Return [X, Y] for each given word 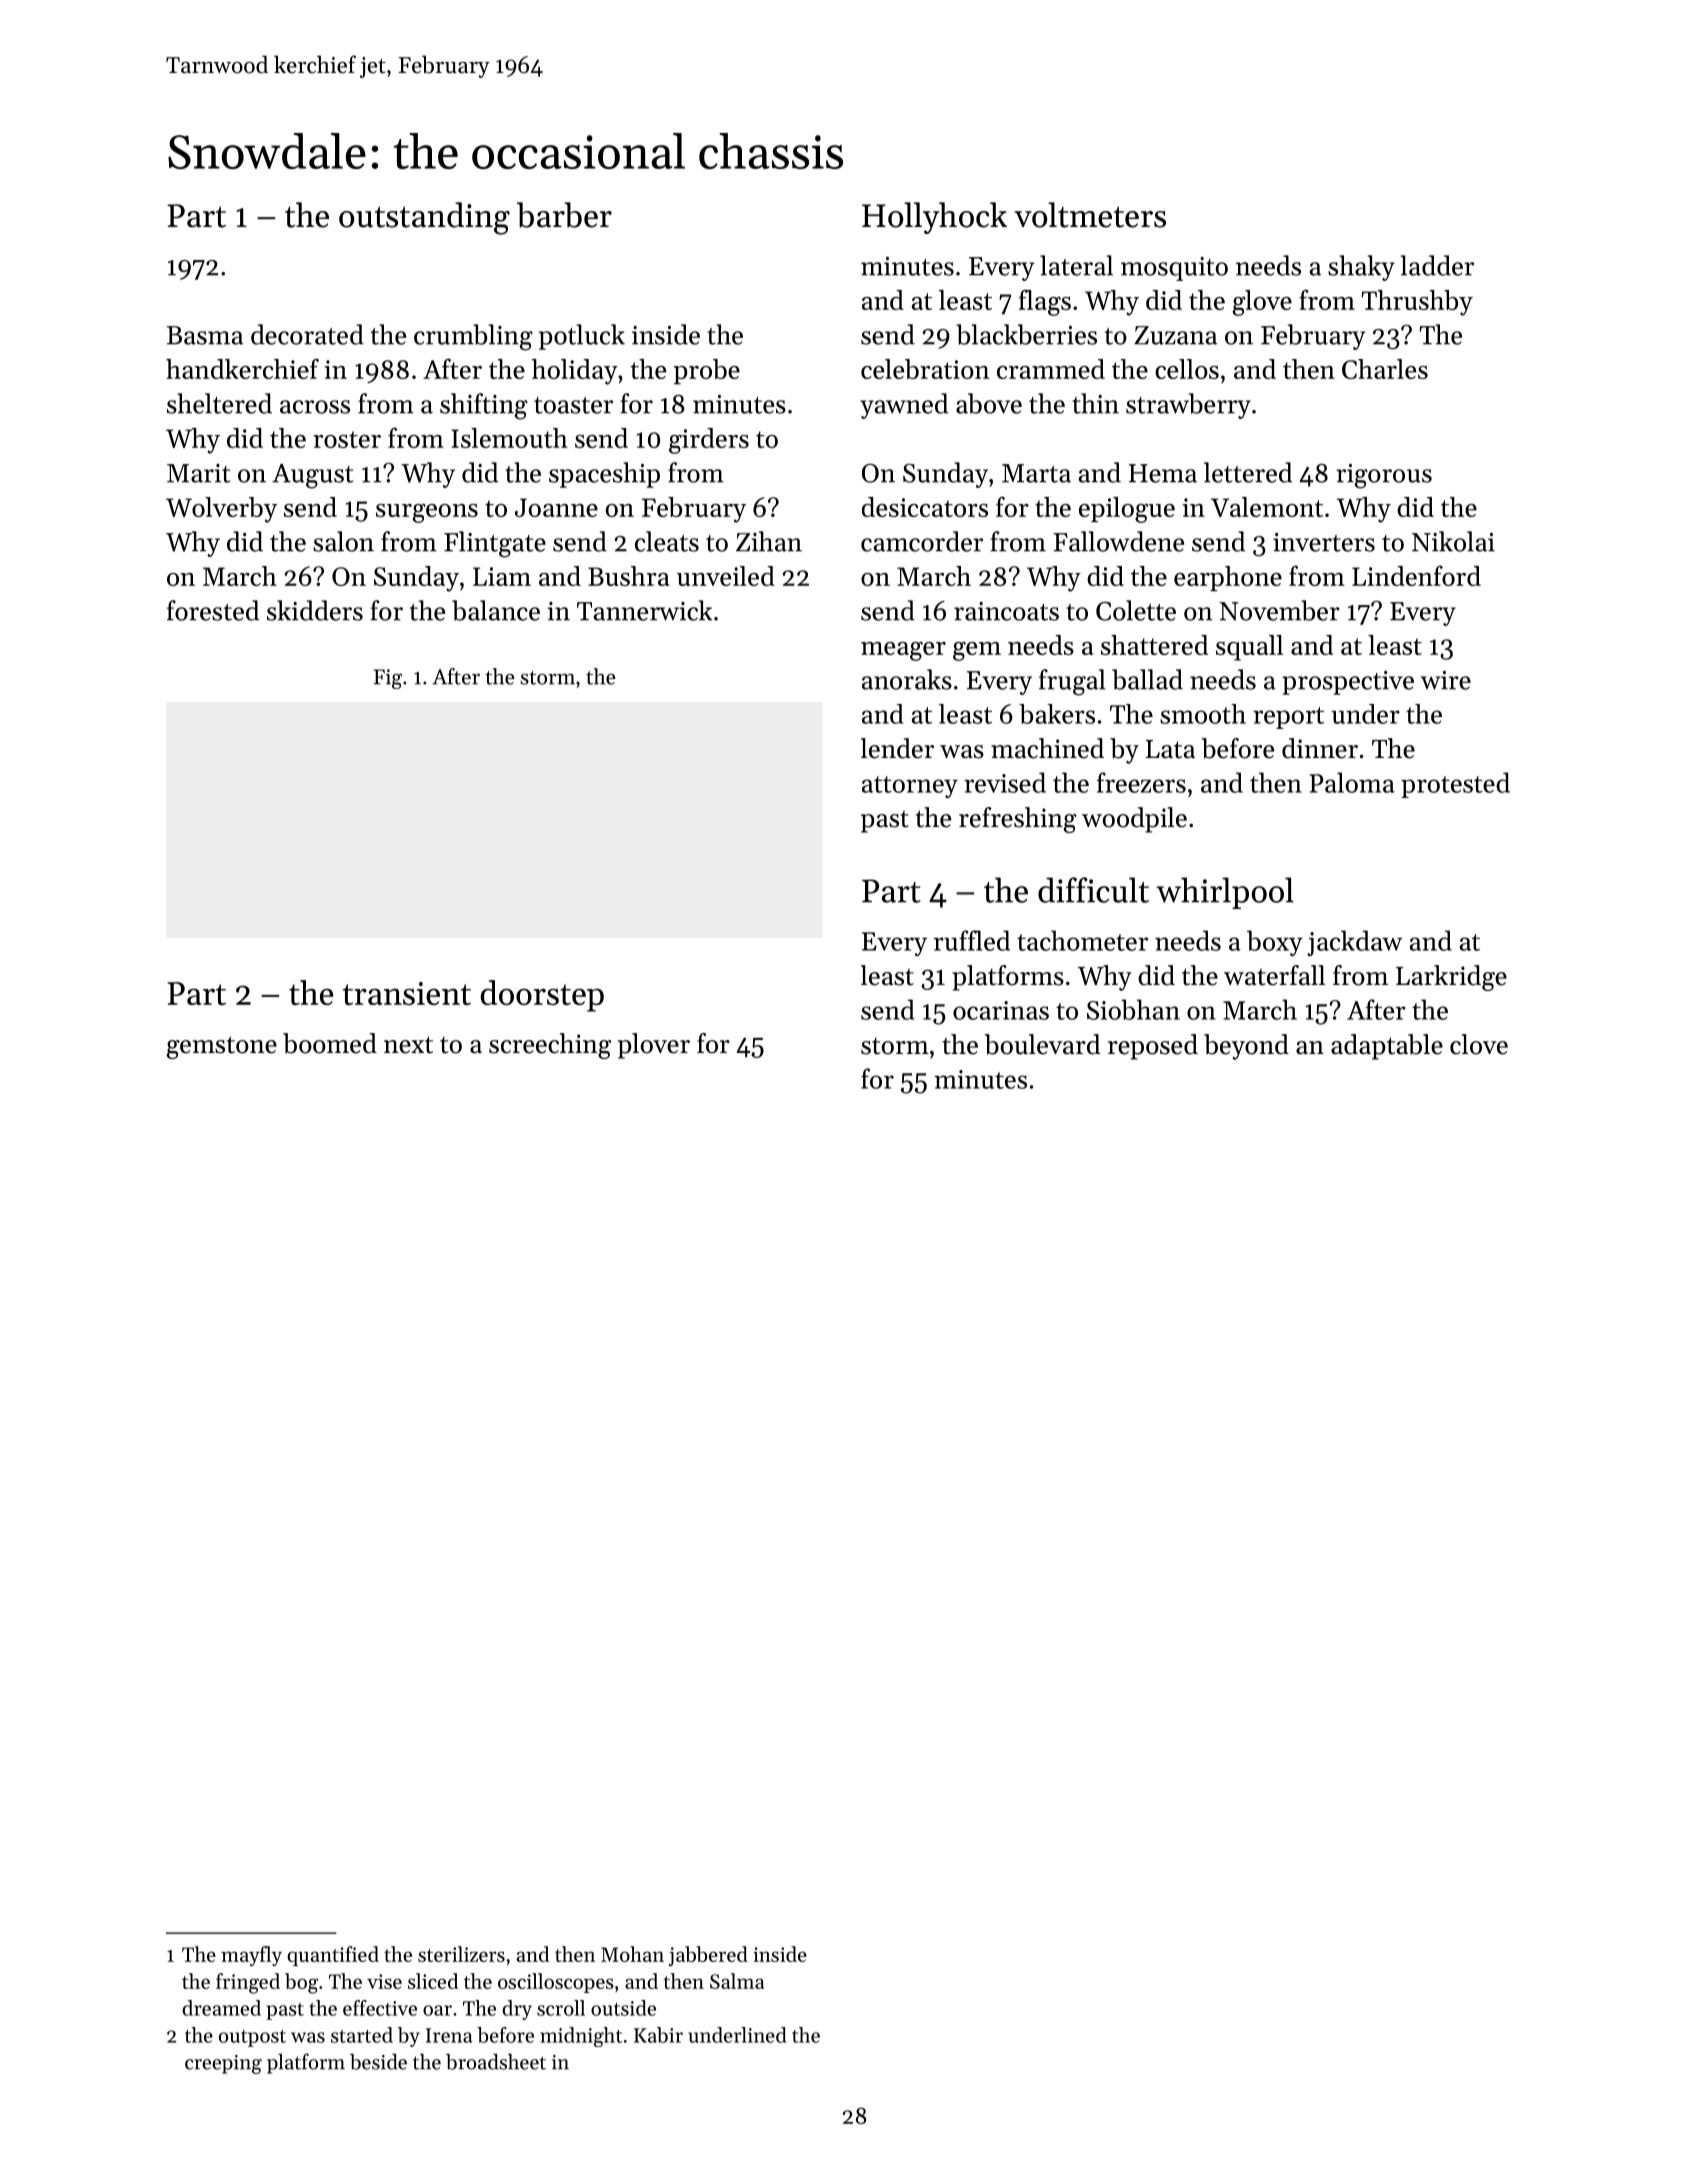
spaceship [604, 475]
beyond [1246, 1047]
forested [213, 610]
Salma [737, 1981]
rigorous [1384, 476]
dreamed [221, 2008]
